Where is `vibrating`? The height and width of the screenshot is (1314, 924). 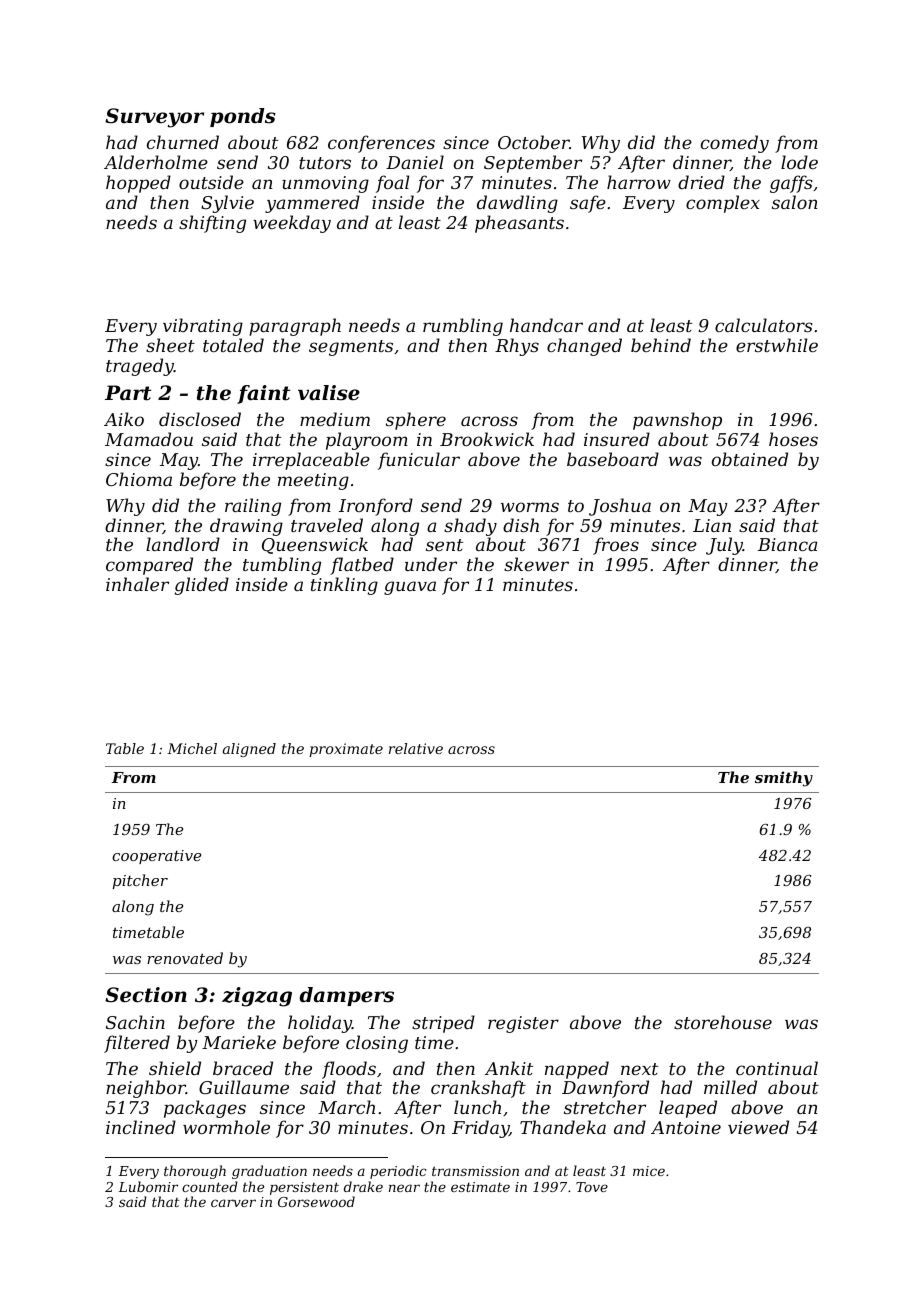 vibrating is located at coordinates (203, 327).
